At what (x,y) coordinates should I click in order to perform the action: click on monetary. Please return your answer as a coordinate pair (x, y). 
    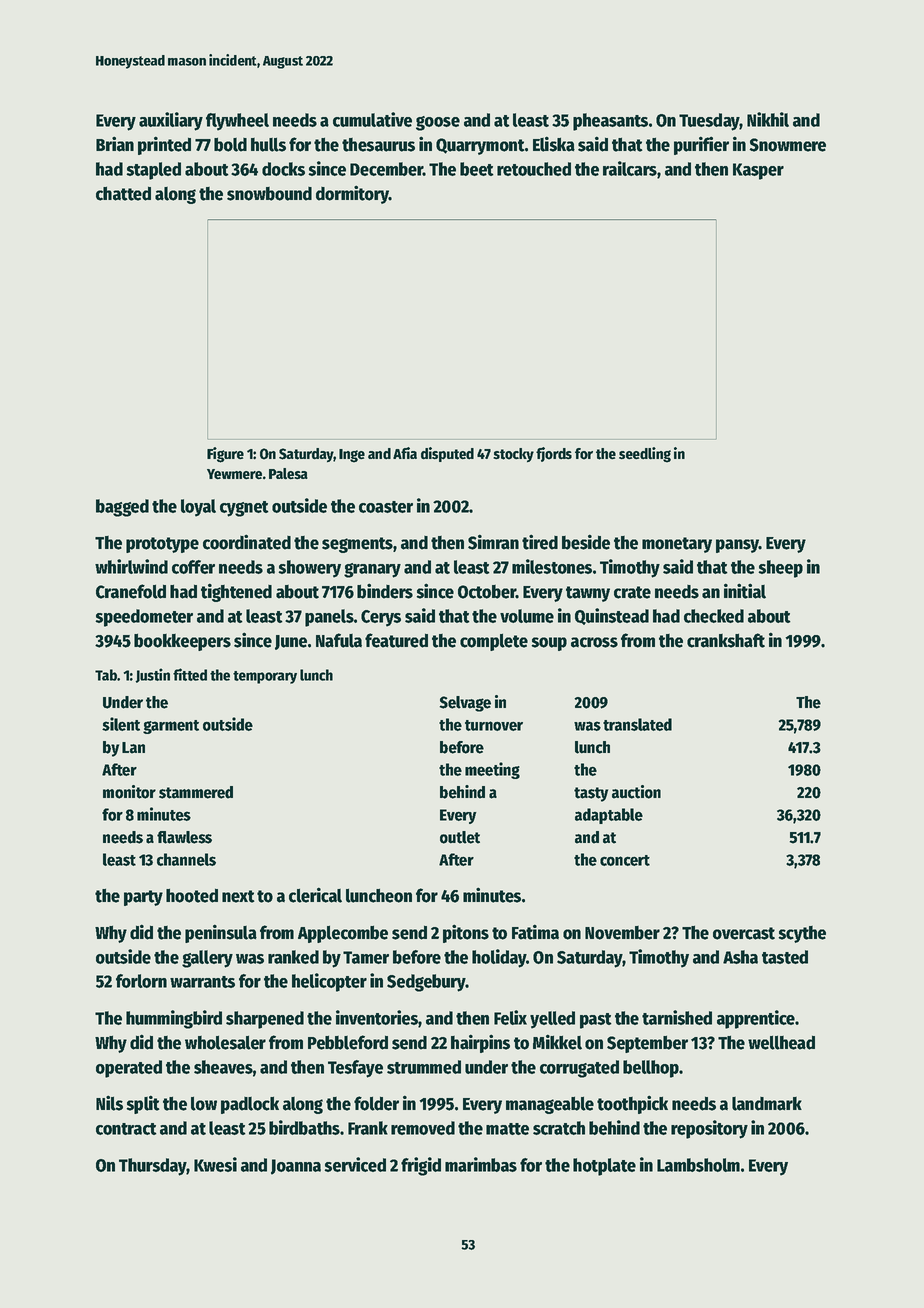
    Looking at the image, I should click on (677, 545).
